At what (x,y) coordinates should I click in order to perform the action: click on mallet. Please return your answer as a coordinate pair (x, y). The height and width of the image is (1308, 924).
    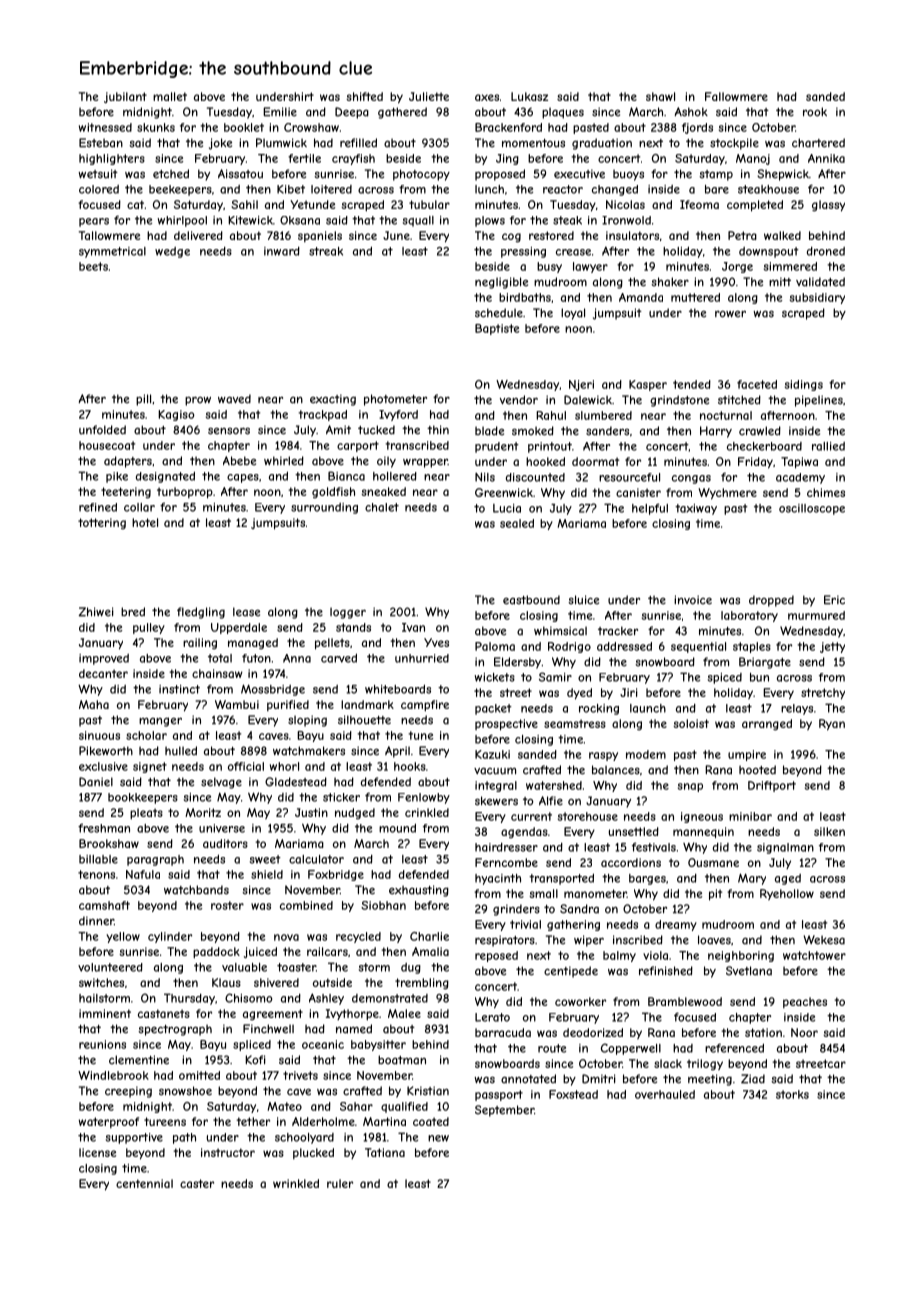
    Looking at the image, I should click on (170, 96).
